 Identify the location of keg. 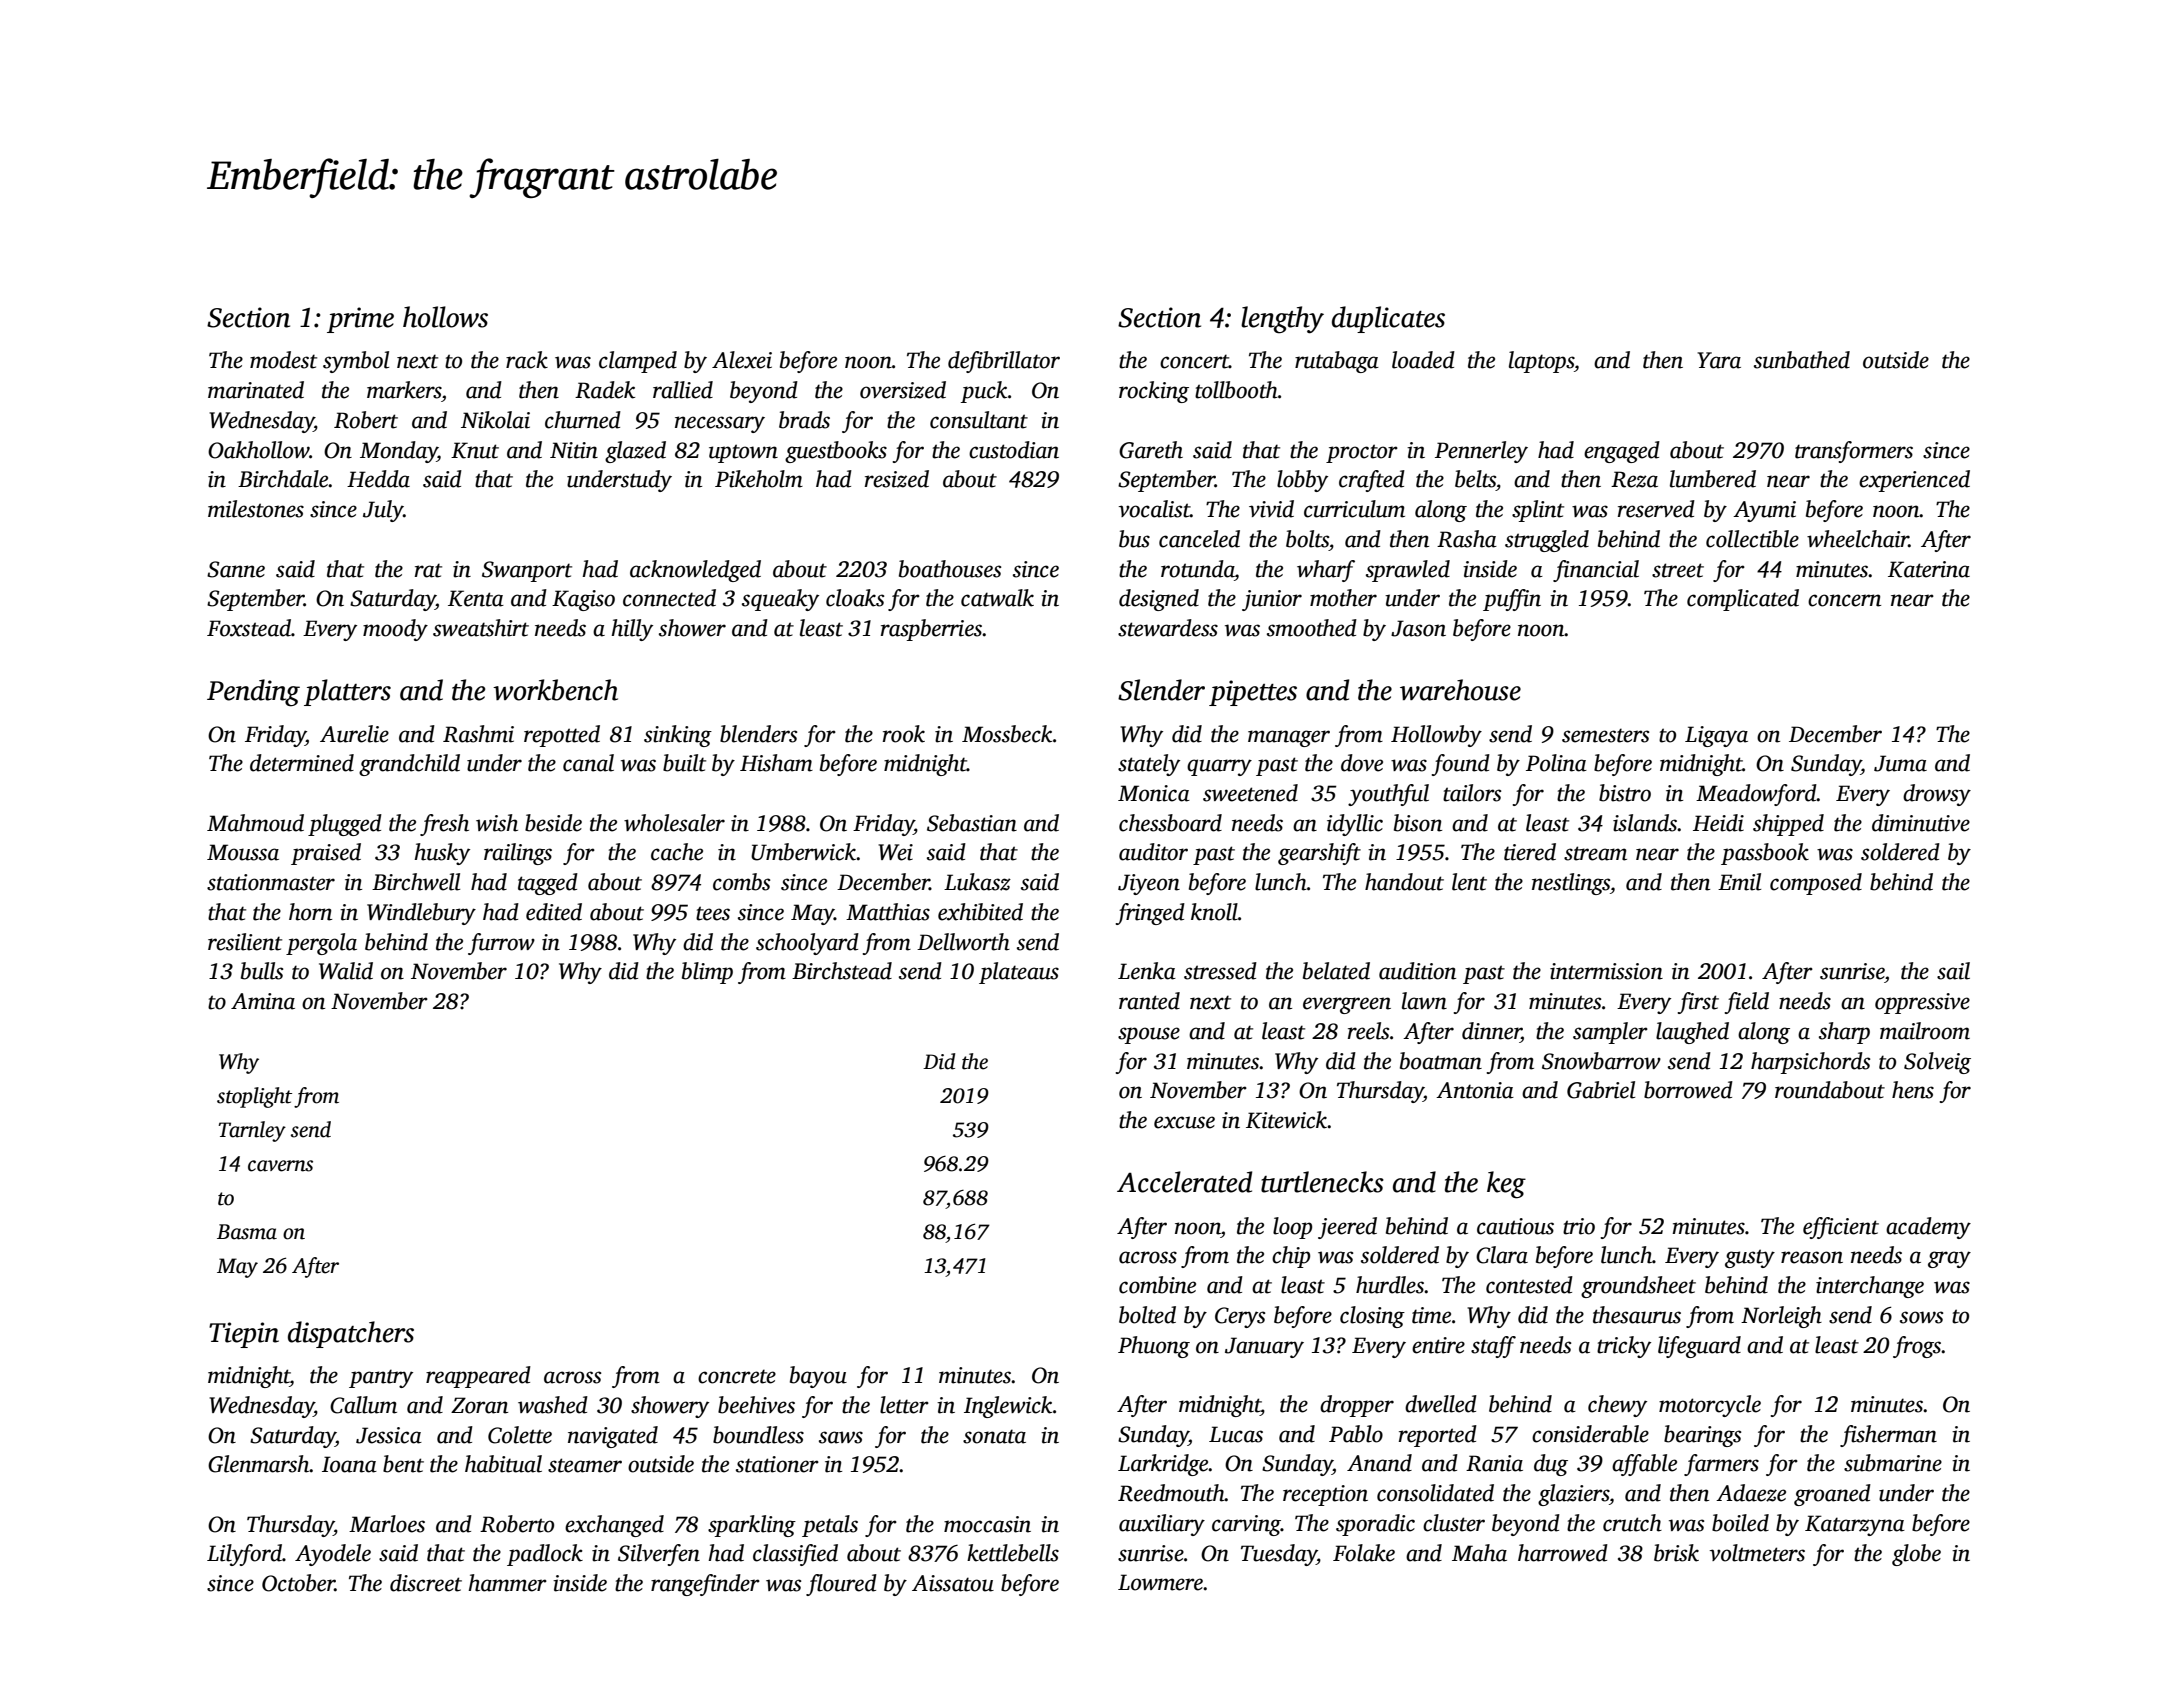
(1506, 1185).
